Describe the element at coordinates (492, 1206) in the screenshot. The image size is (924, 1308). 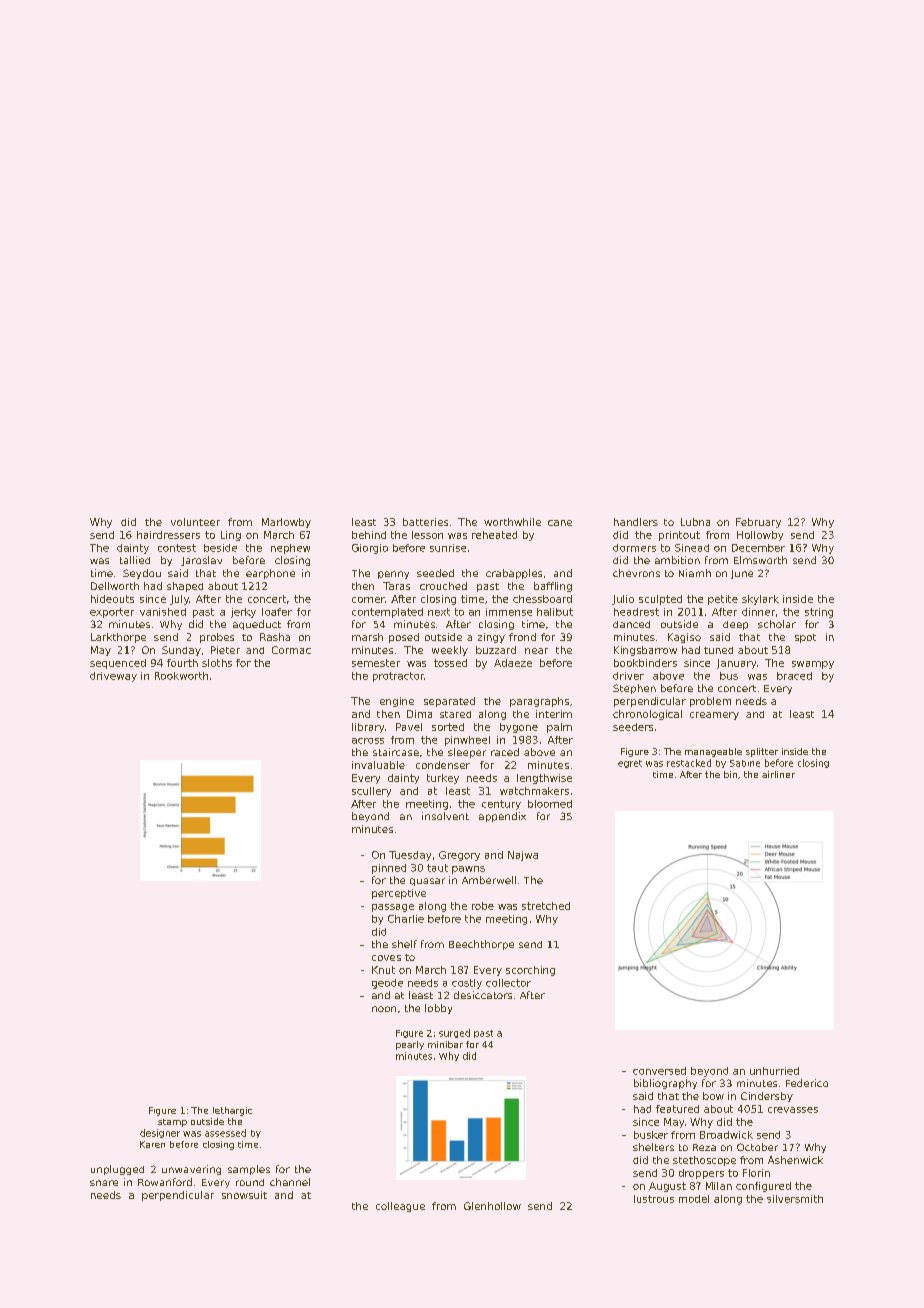
I see `Glenhollow` at that location.
